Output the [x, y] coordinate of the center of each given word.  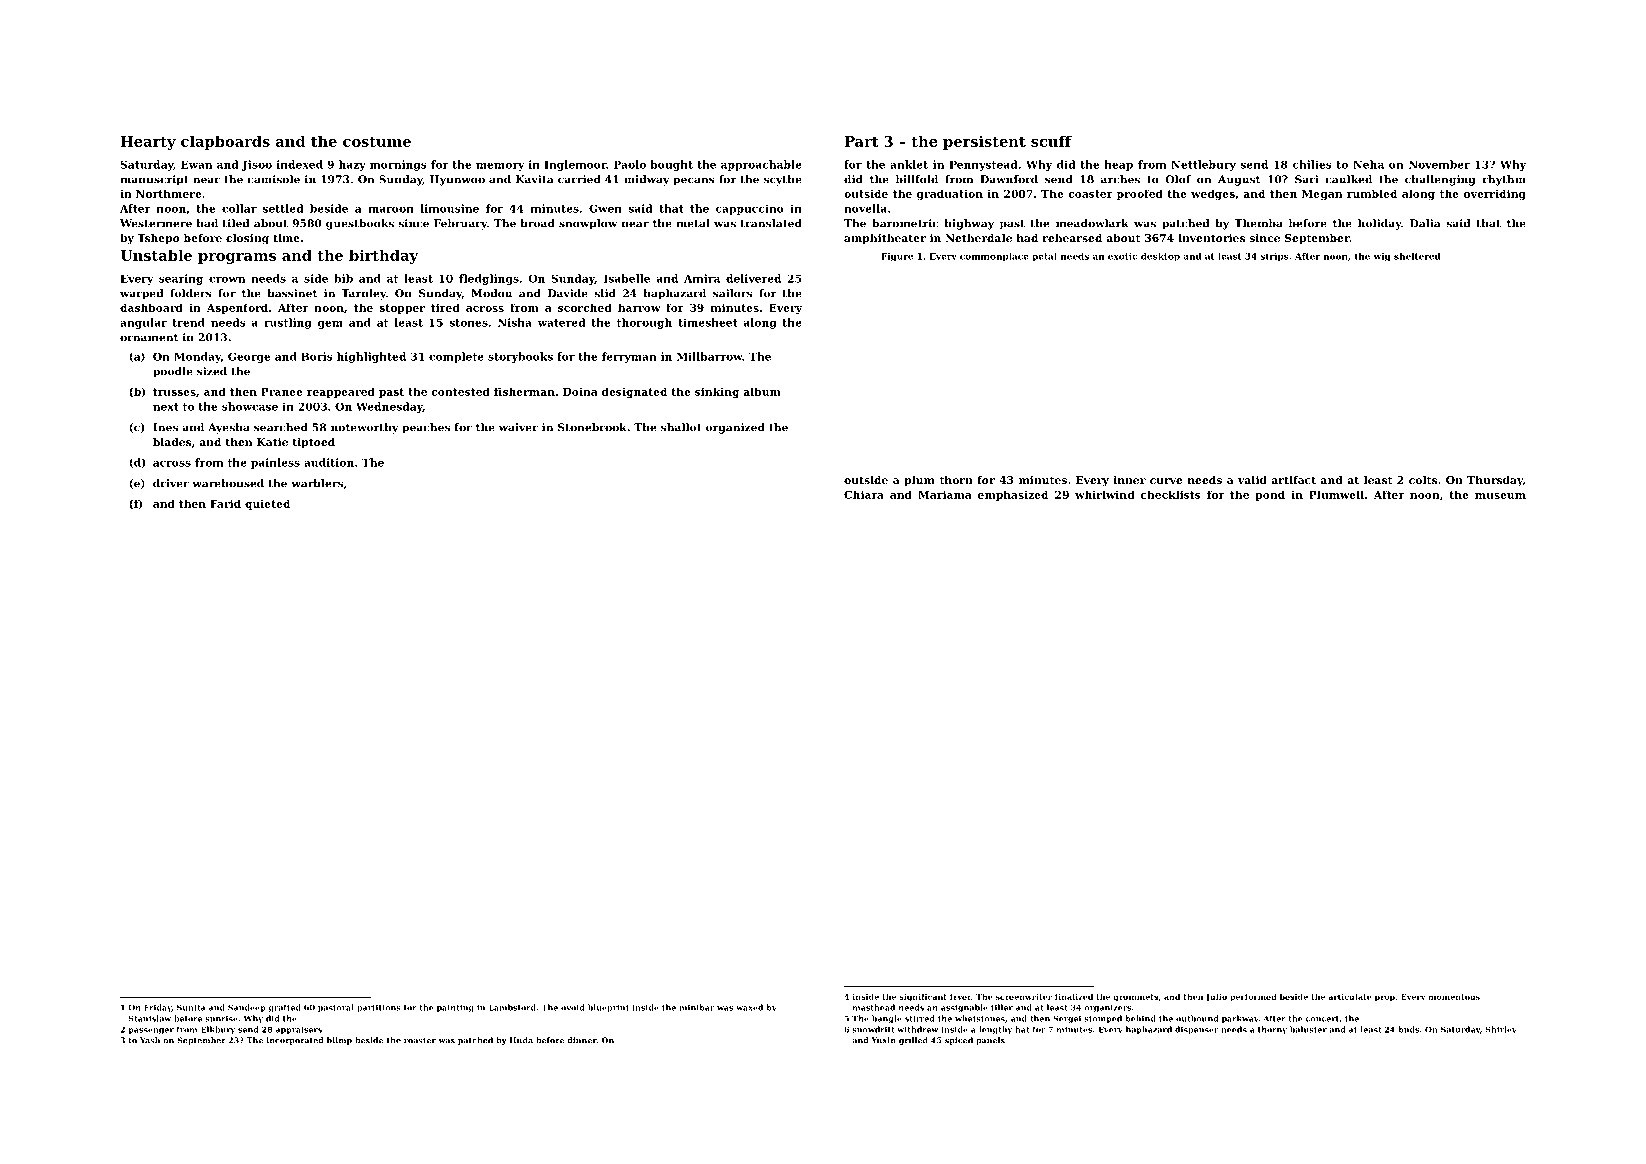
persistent [984, 142]
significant [923, 997]
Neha [1368, 164]
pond [1270, 495]
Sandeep [247, 1008]
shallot [681, 427]
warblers [317, 483]
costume [377, 142]
